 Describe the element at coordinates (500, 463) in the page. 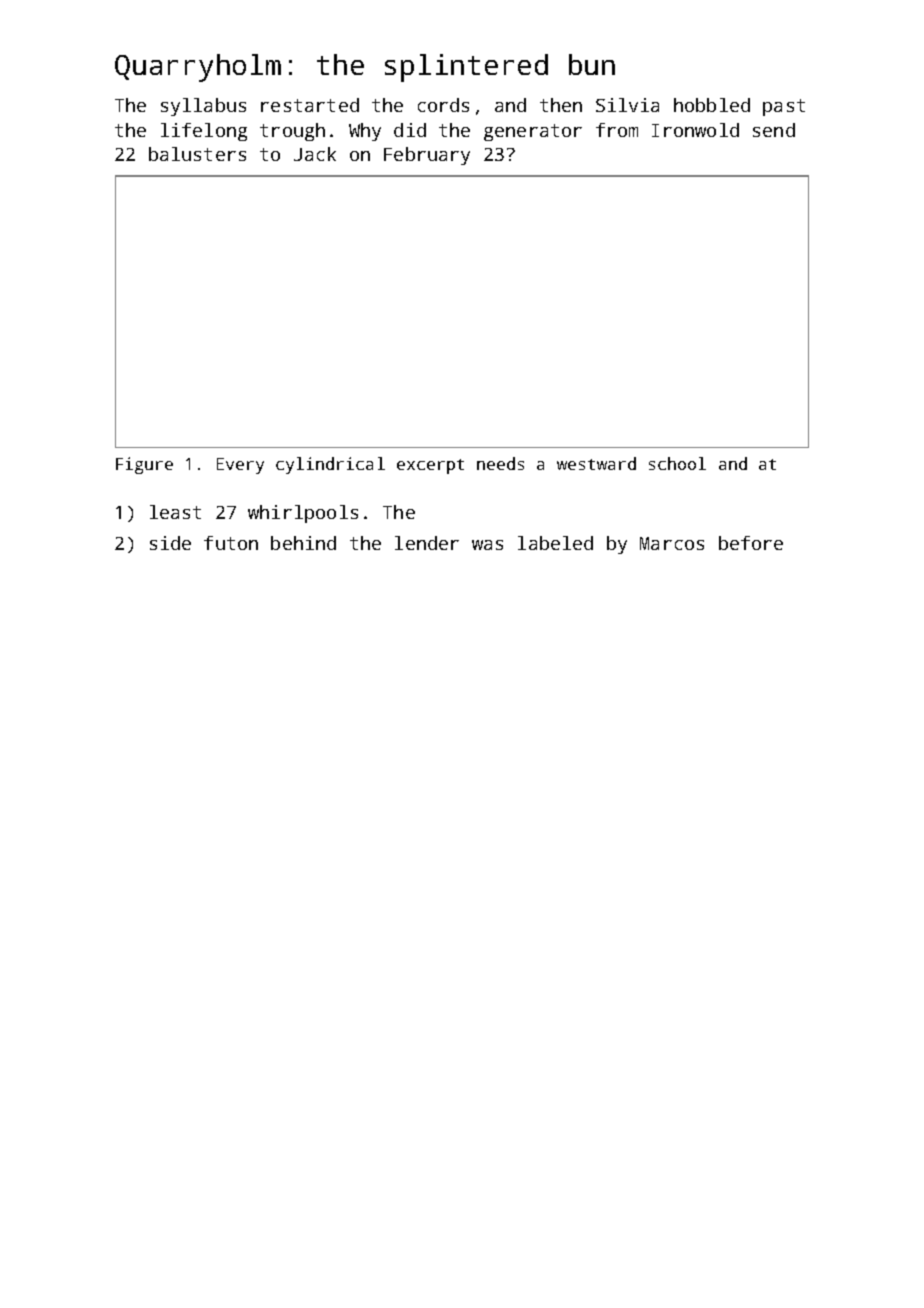

I see `needs` at that location.
